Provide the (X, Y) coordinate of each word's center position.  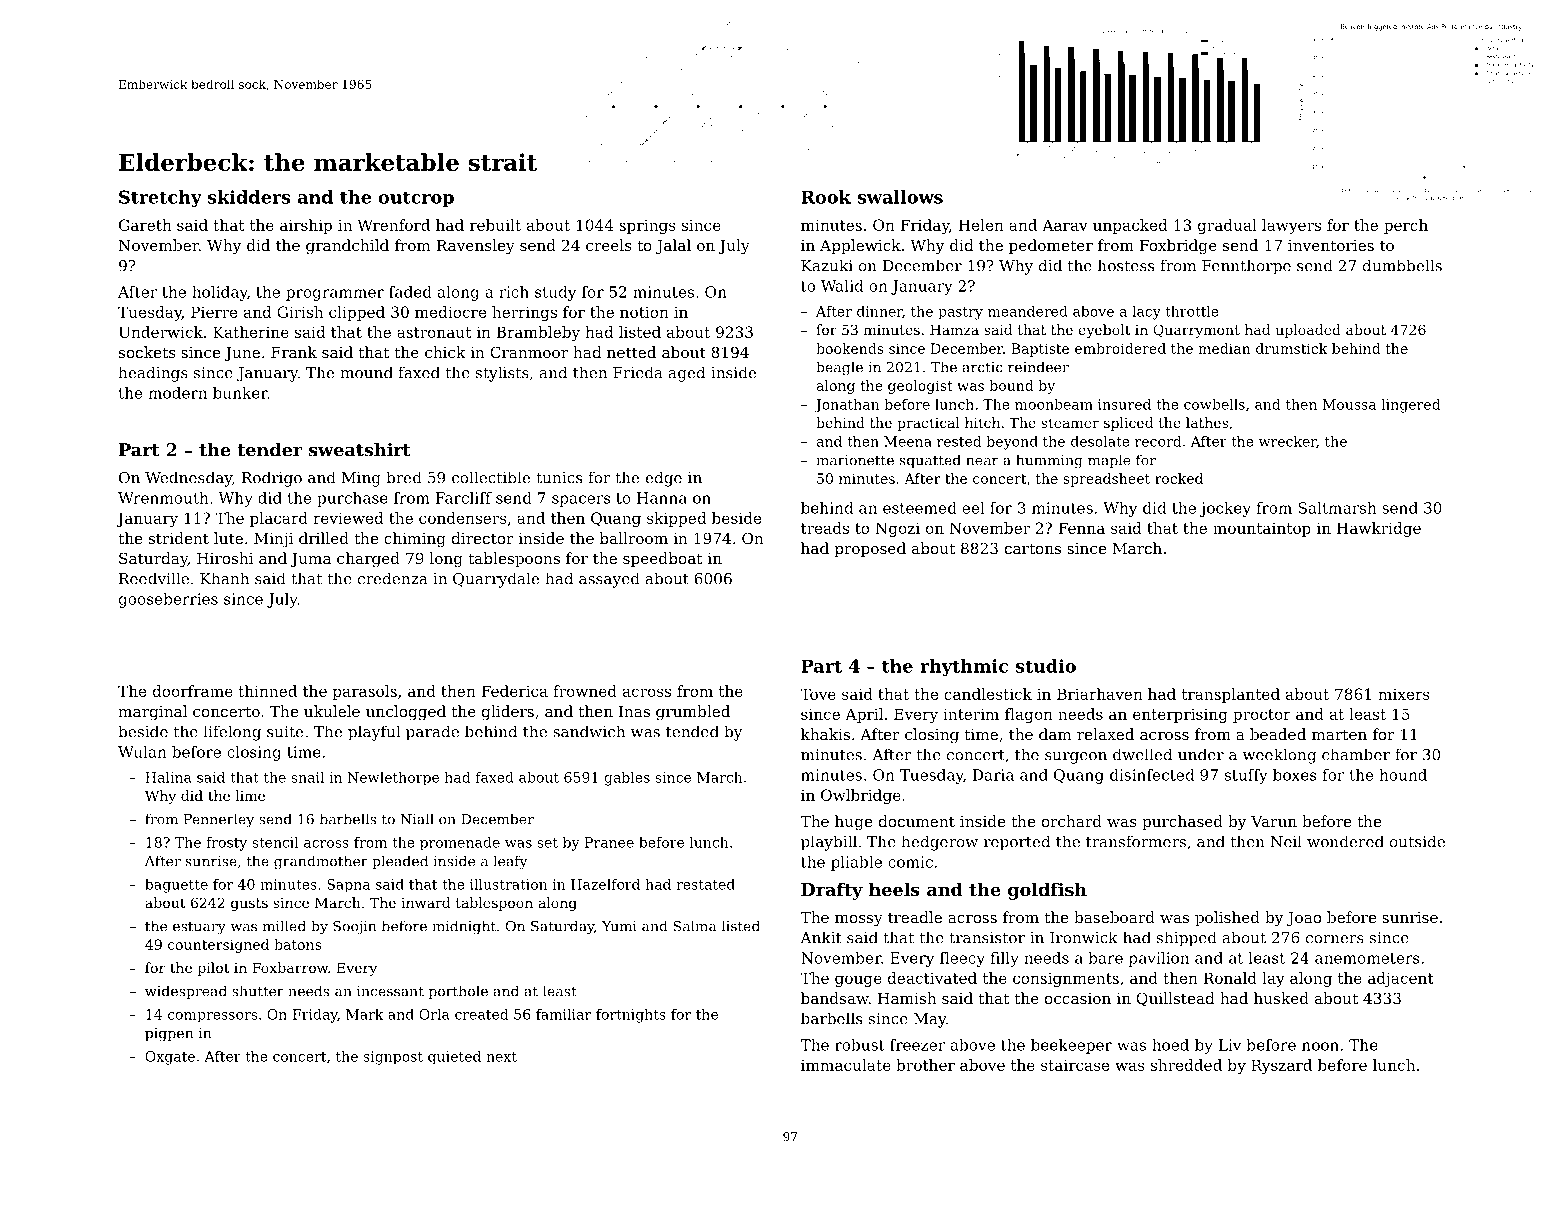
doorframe (193, 691)
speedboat (662, 559)
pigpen (169, 1035)
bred (404, 477)
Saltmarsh (1337, 508)
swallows (900, 197)
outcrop (416, 199)
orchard (1072, 821)
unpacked (1130, 226)
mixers (1404, 694)
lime (250, 795)
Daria (993, 775)
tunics (559, 478)
